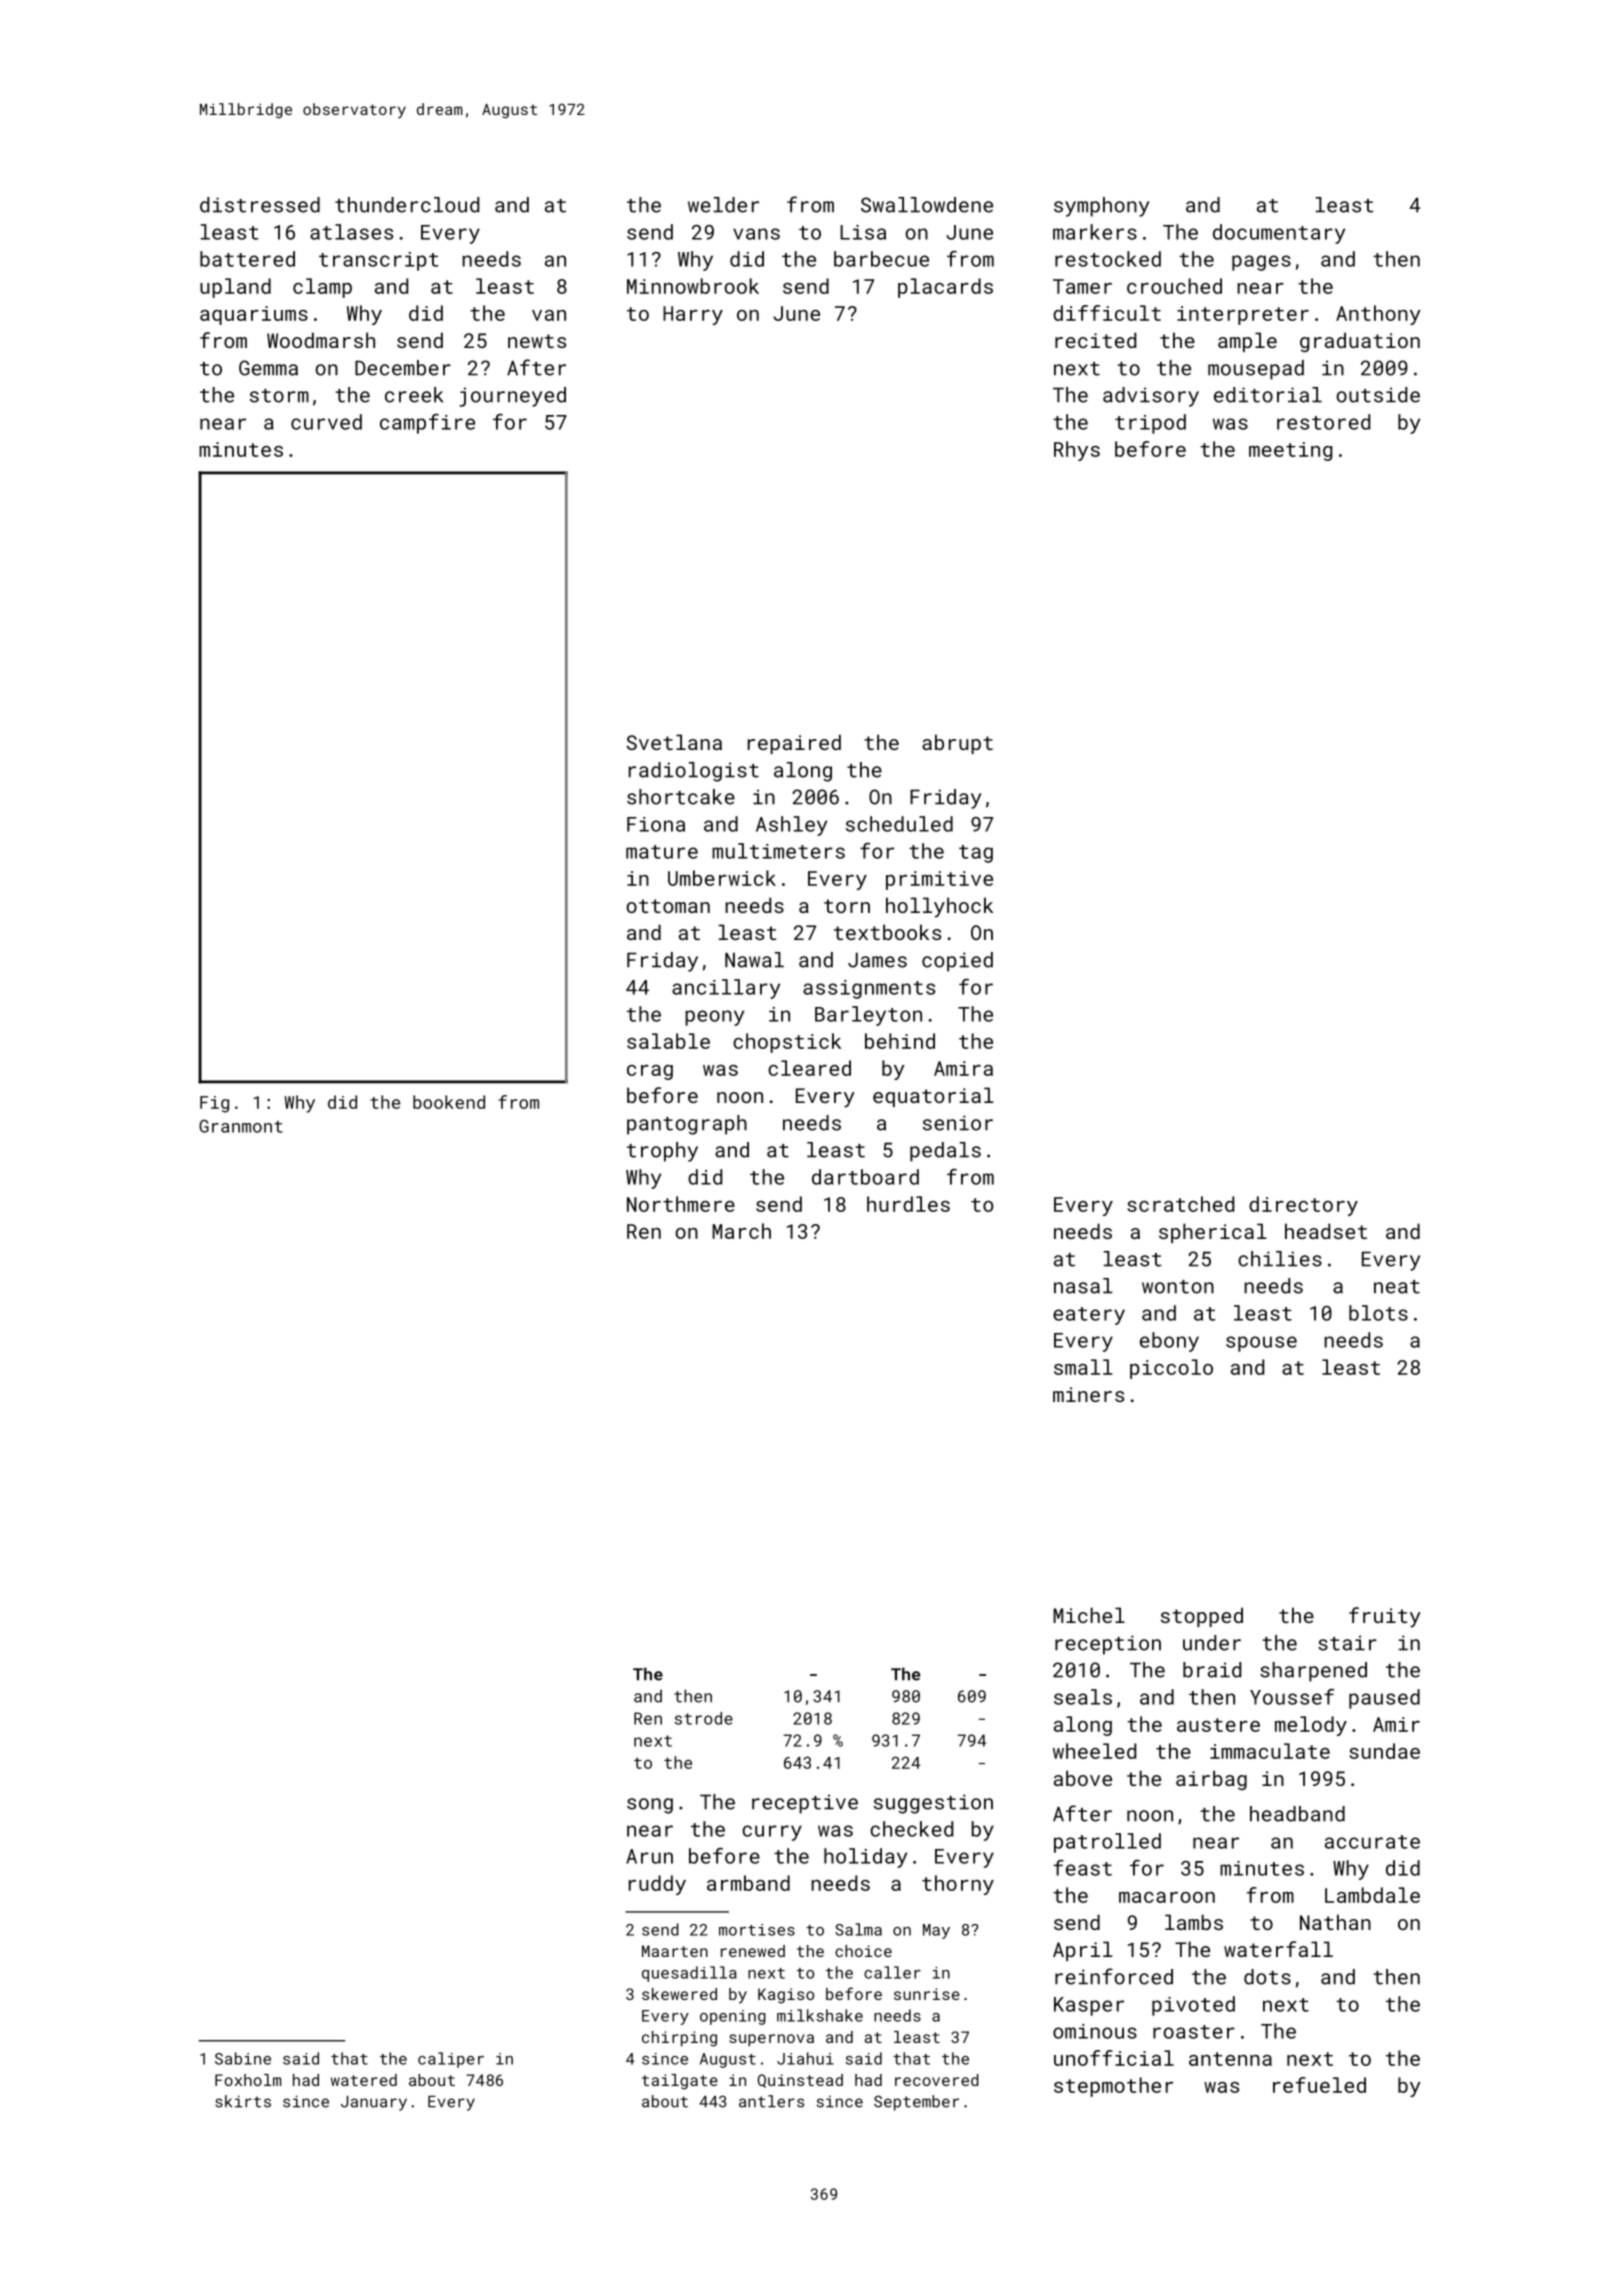 The width and height of the screenshot is (1620, 2292). What do you see at coordinates (757, 1930) in the screenshot?
I see `mortises` at bounding box center [757, 1930].
